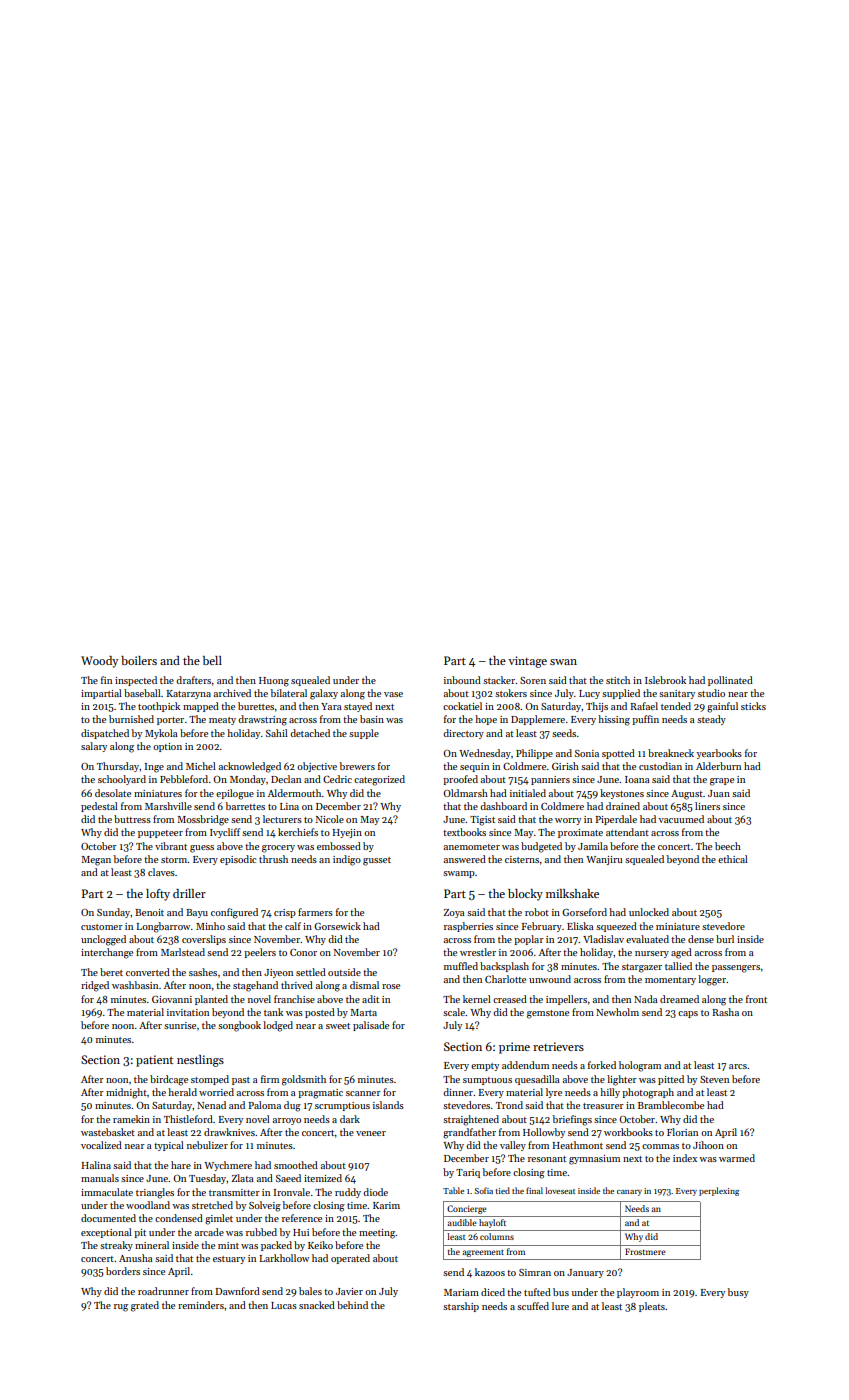 This screenshot has height=1400, width=849. I want to click on vase, so click(393, 694).
